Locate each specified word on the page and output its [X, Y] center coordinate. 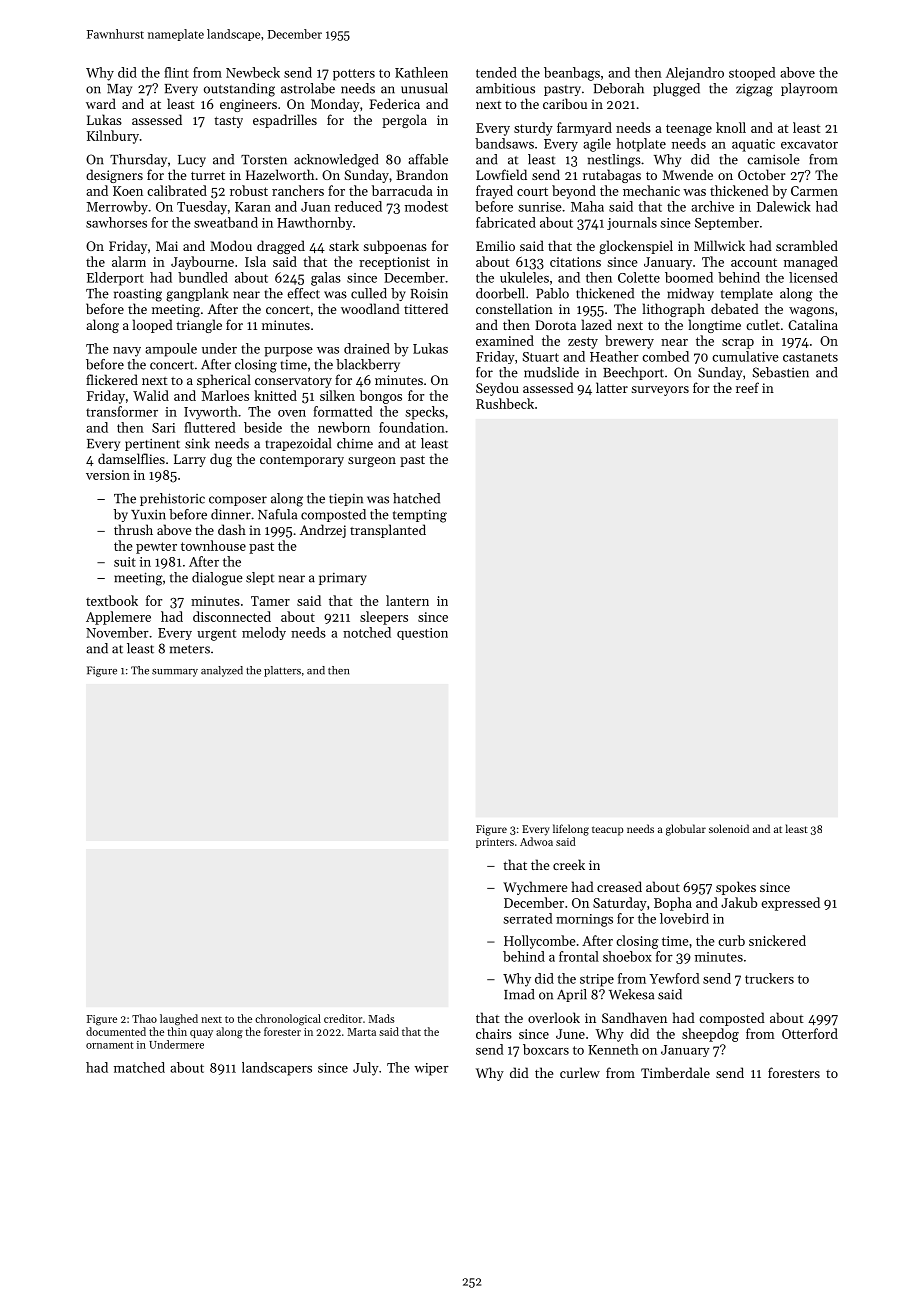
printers [495, 843]
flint [176, 72]
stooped [752, 74]
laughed [179, 1020]
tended [496, 72]
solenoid [729, 828]
